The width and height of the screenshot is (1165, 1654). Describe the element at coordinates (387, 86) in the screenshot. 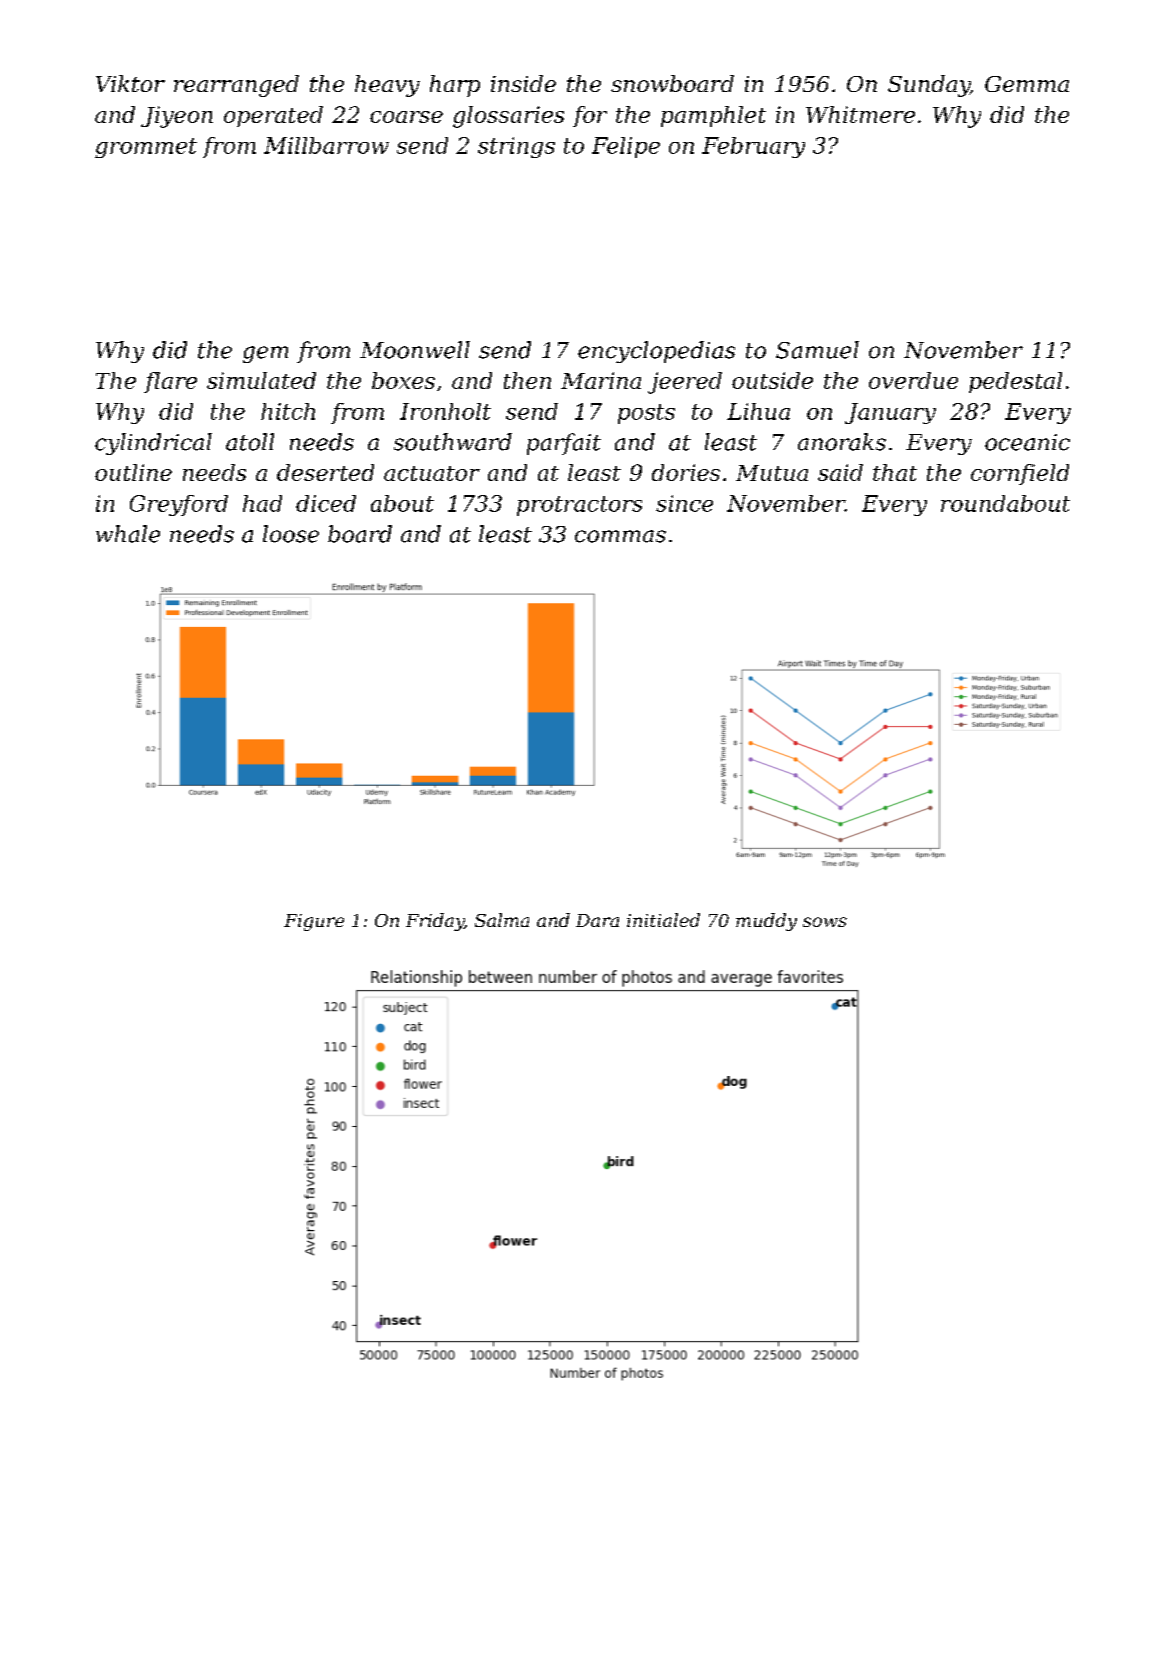

I see `heavy` at that location.
